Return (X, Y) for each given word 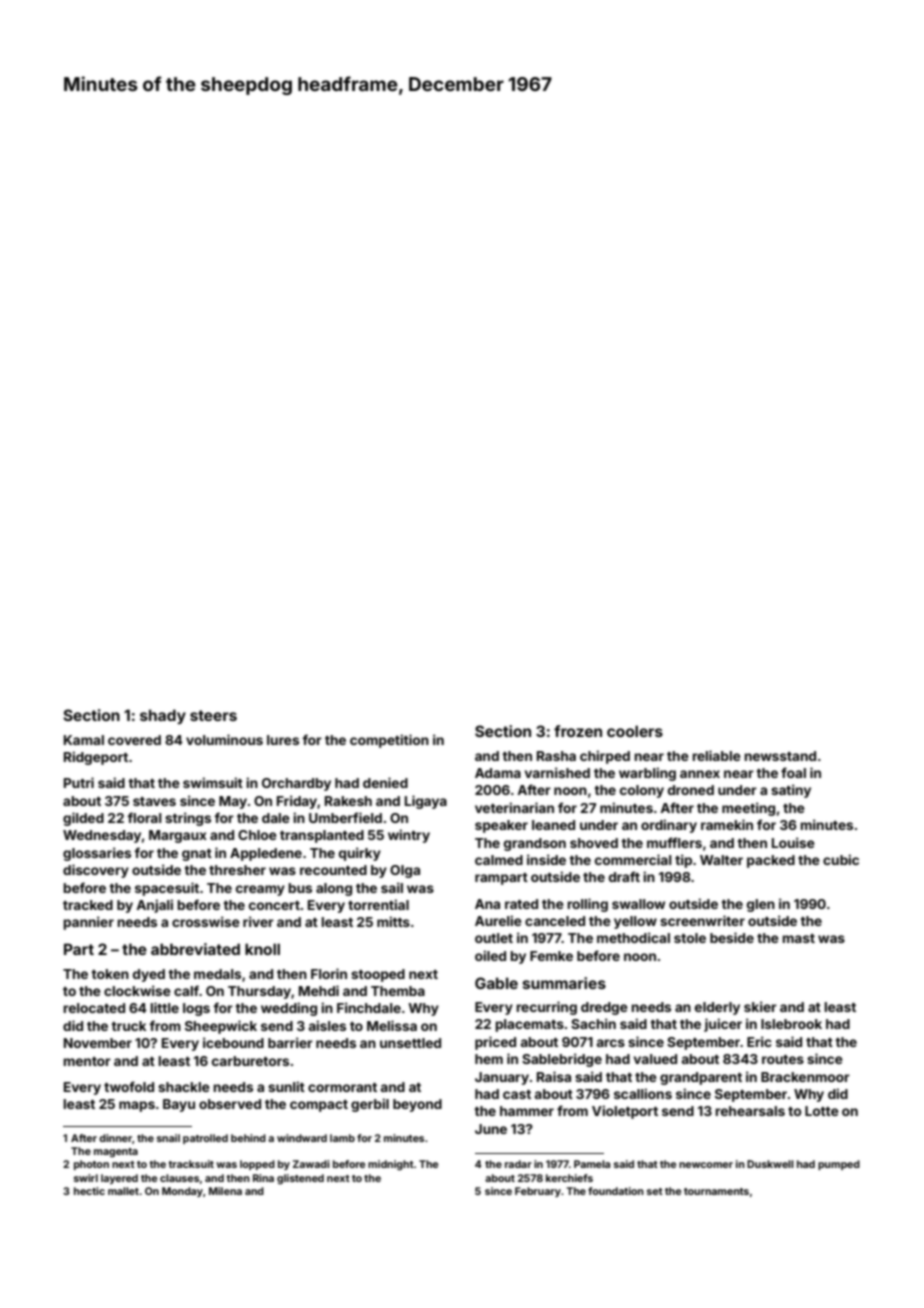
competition (389, 741)
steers (213, 715)
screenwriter (702, 920)
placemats (529, 1025)
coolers (635, 731)
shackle (184, 1087)
